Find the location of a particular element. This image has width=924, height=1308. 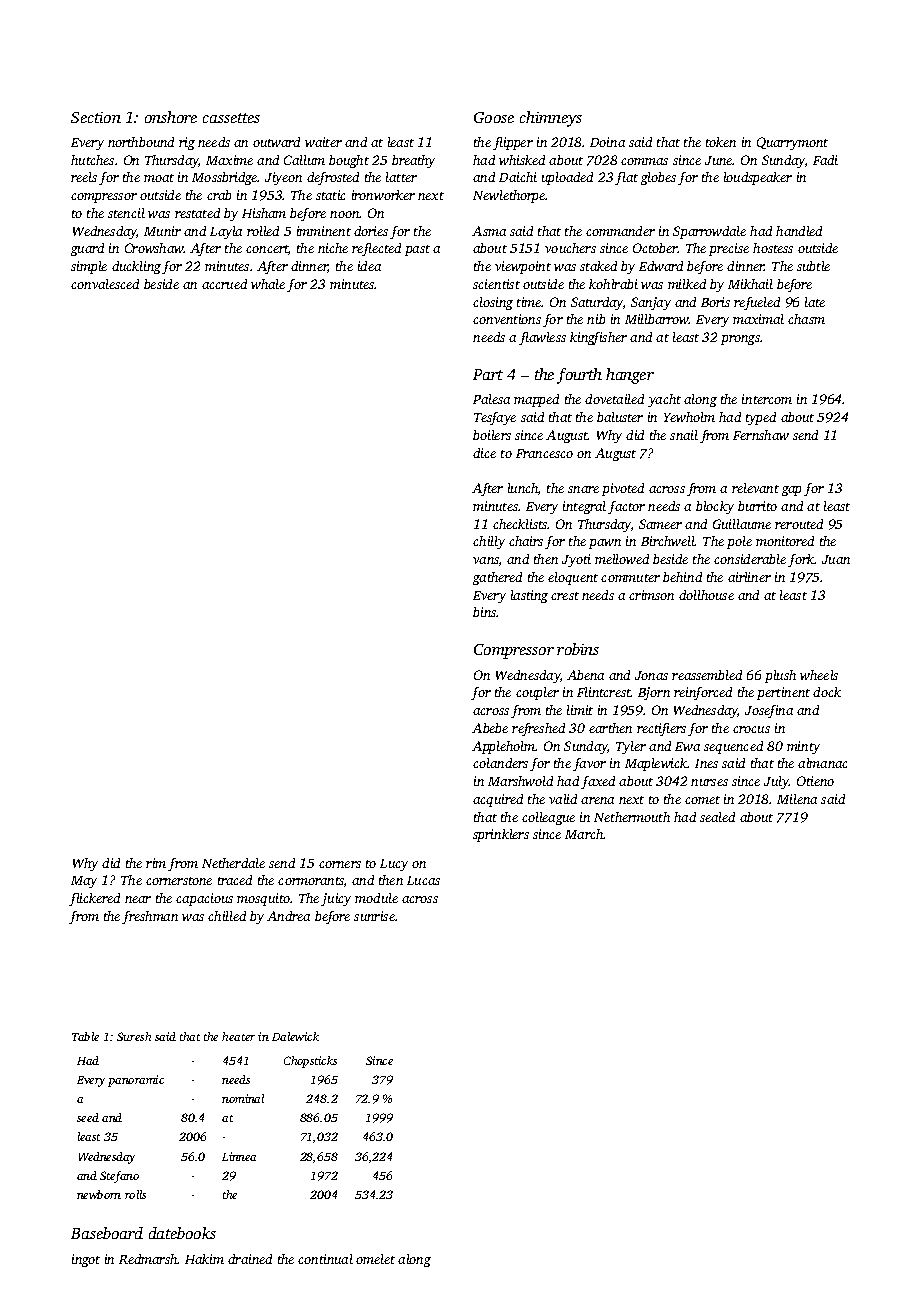

guard is located at coordinates (87, 249).
